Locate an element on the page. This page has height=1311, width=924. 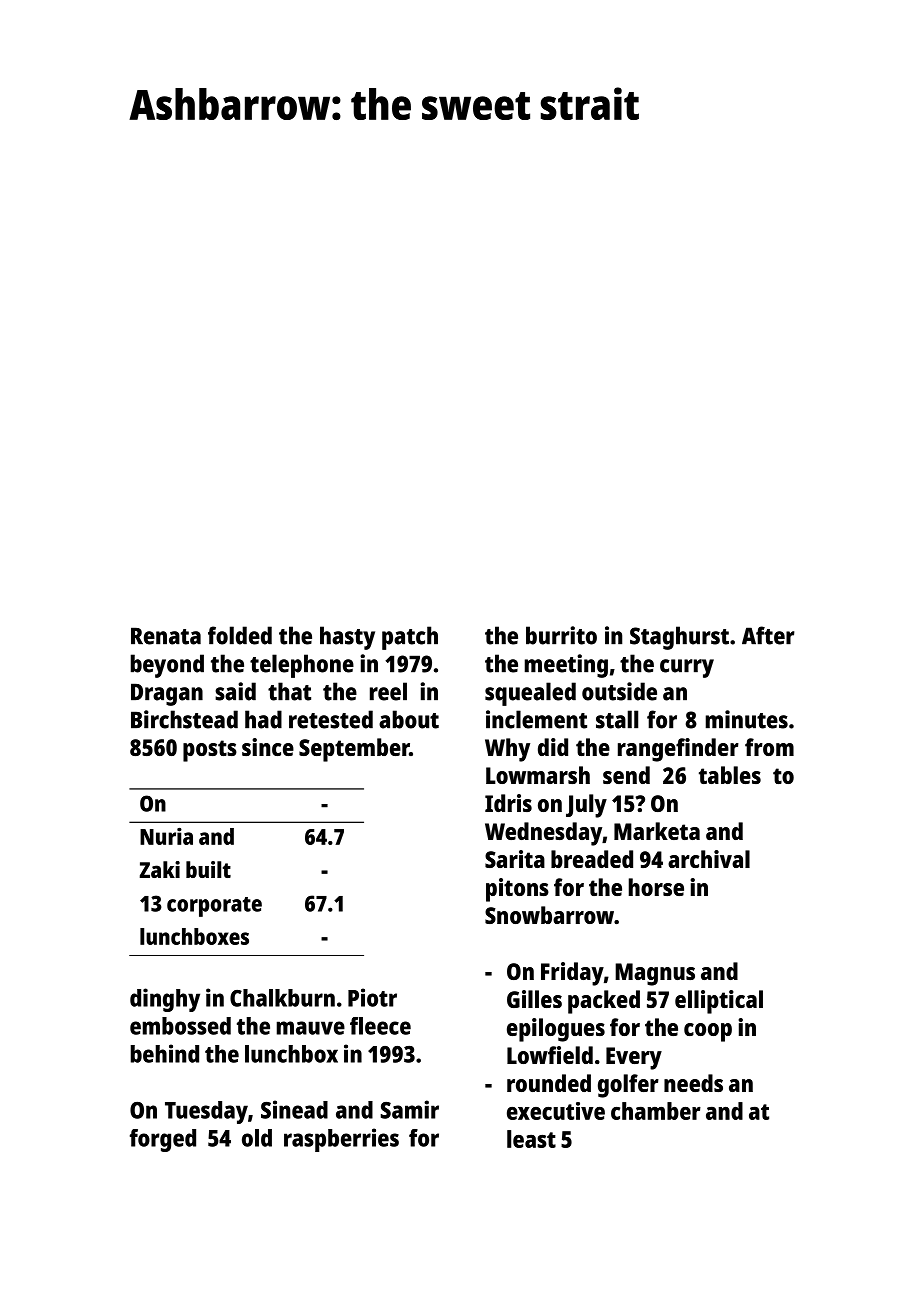
fleece is located at coordinates (380, 1026).
